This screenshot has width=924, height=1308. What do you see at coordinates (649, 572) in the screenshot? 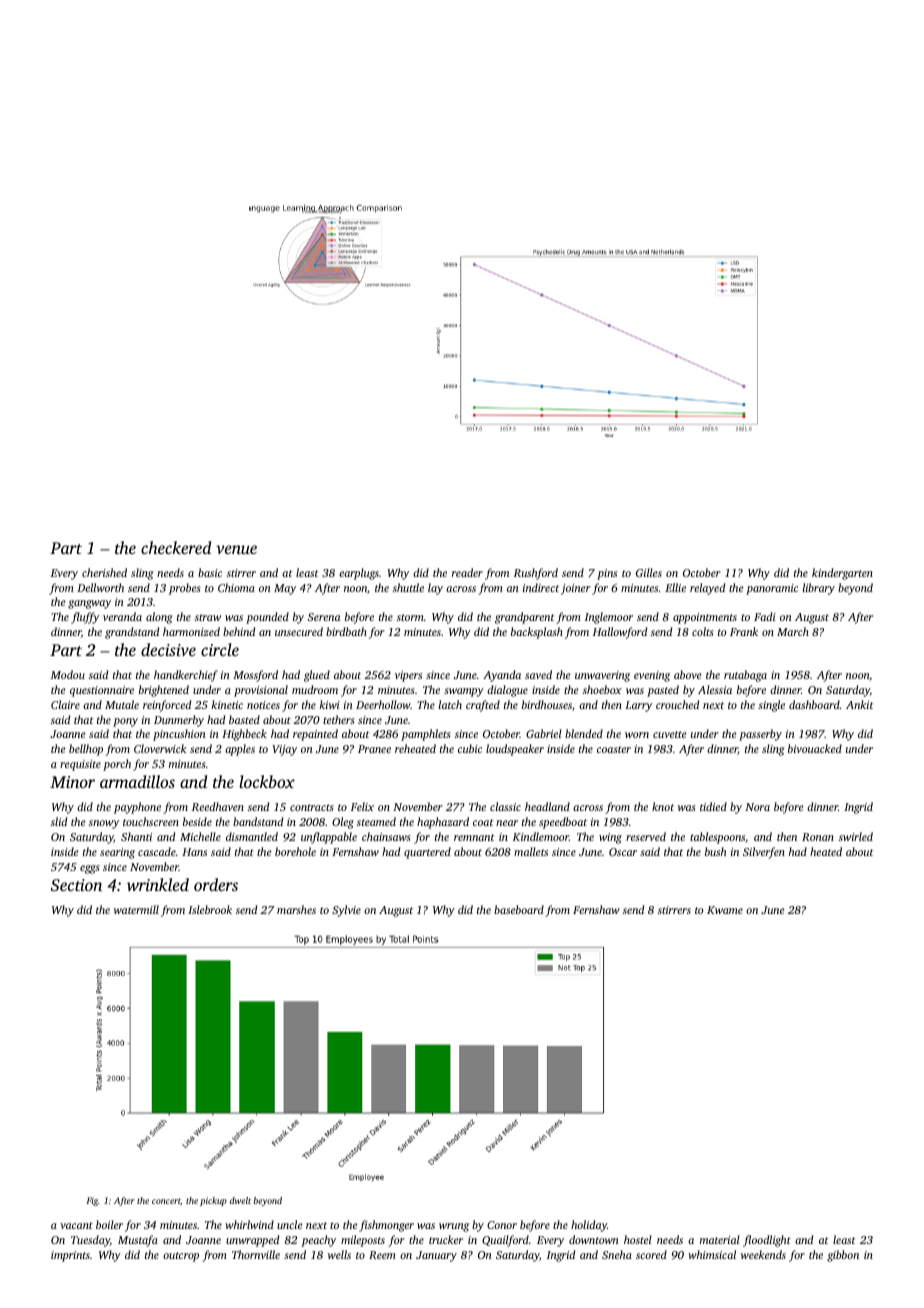
I see `Gilles` at bounding box center [649, 572].
